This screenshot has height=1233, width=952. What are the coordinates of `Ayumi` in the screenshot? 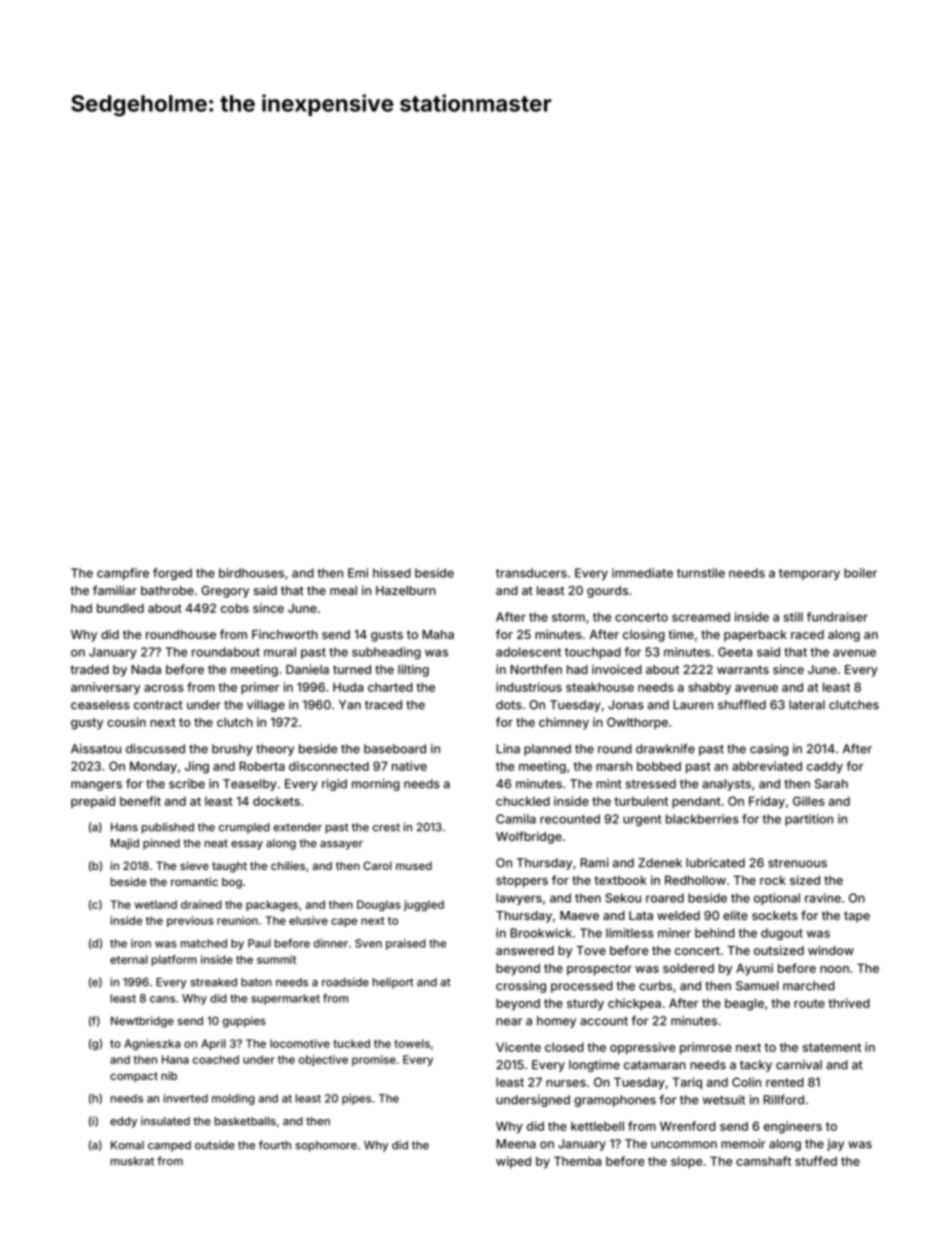 It's located at (754, 969).
